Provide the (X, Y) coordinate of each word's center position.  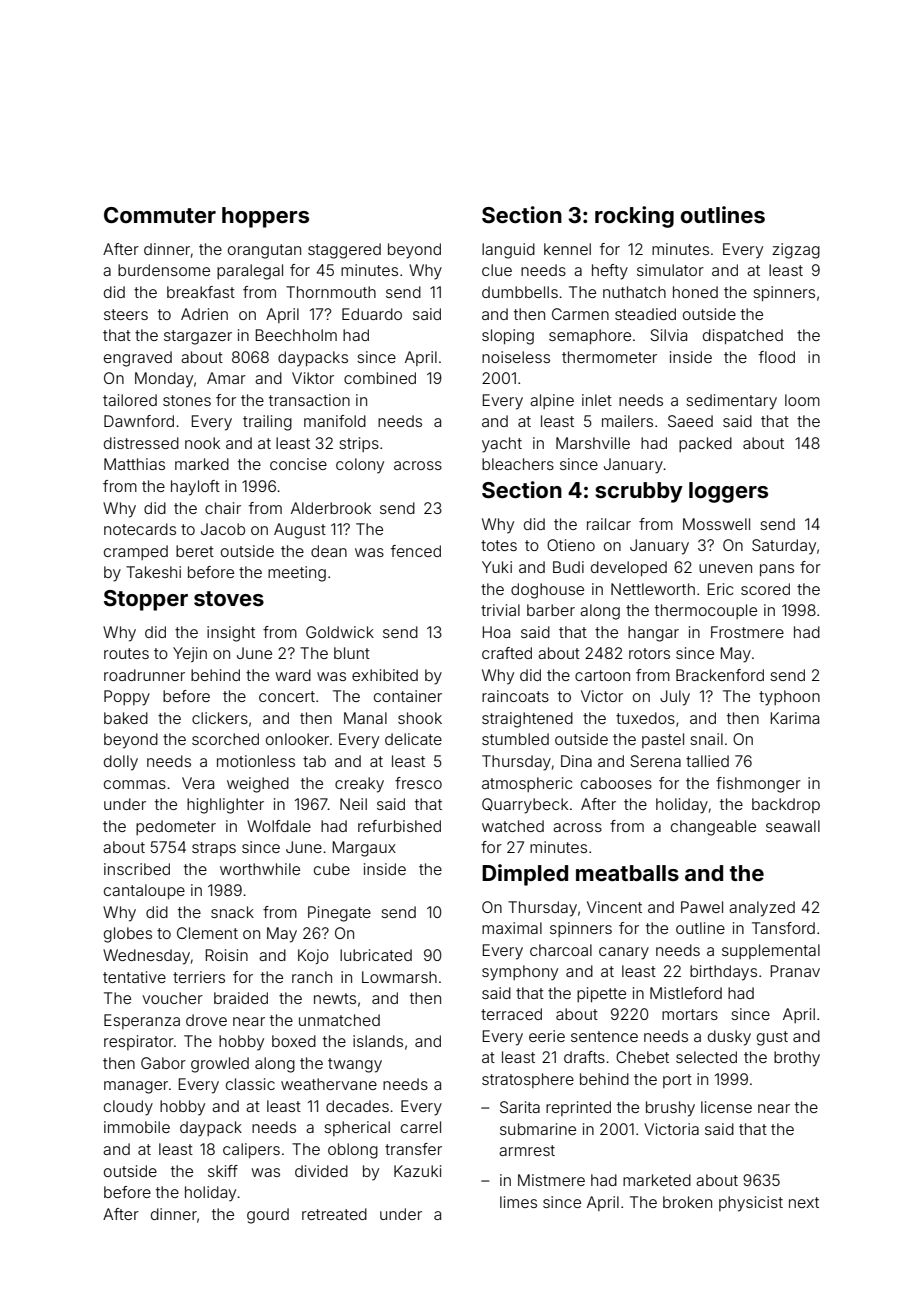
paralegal (250, 272)
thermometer (609, 357)
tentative (134, 977)
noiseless (516, 357)
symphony (520, 973)
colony (360, 466)
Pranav (795, 971)
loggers (728, 492)
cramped (136, 552)
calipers (251, 1150)
